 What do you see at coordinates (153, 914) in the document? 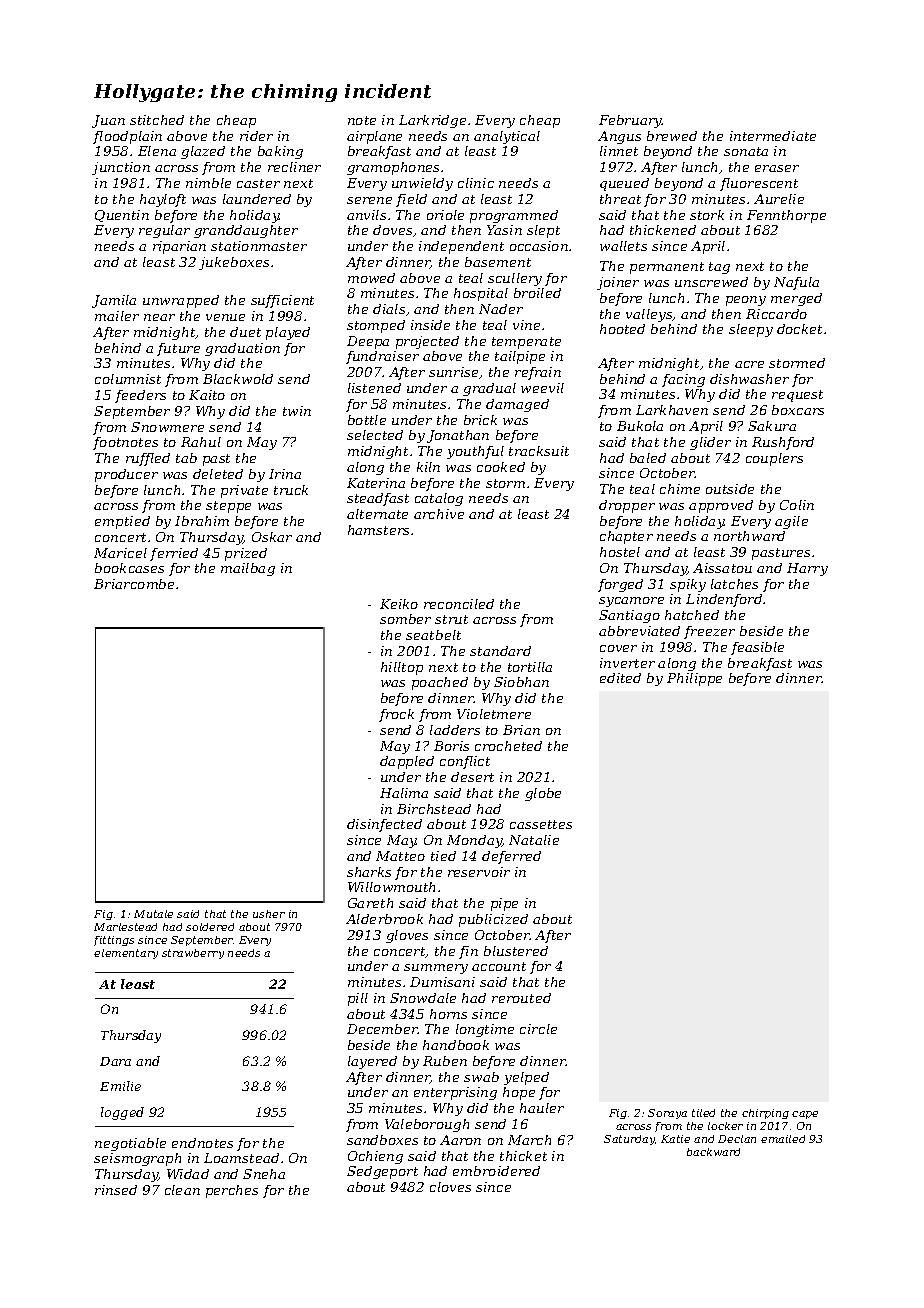
I see `Mutale` at bounding box center [153, 914].
